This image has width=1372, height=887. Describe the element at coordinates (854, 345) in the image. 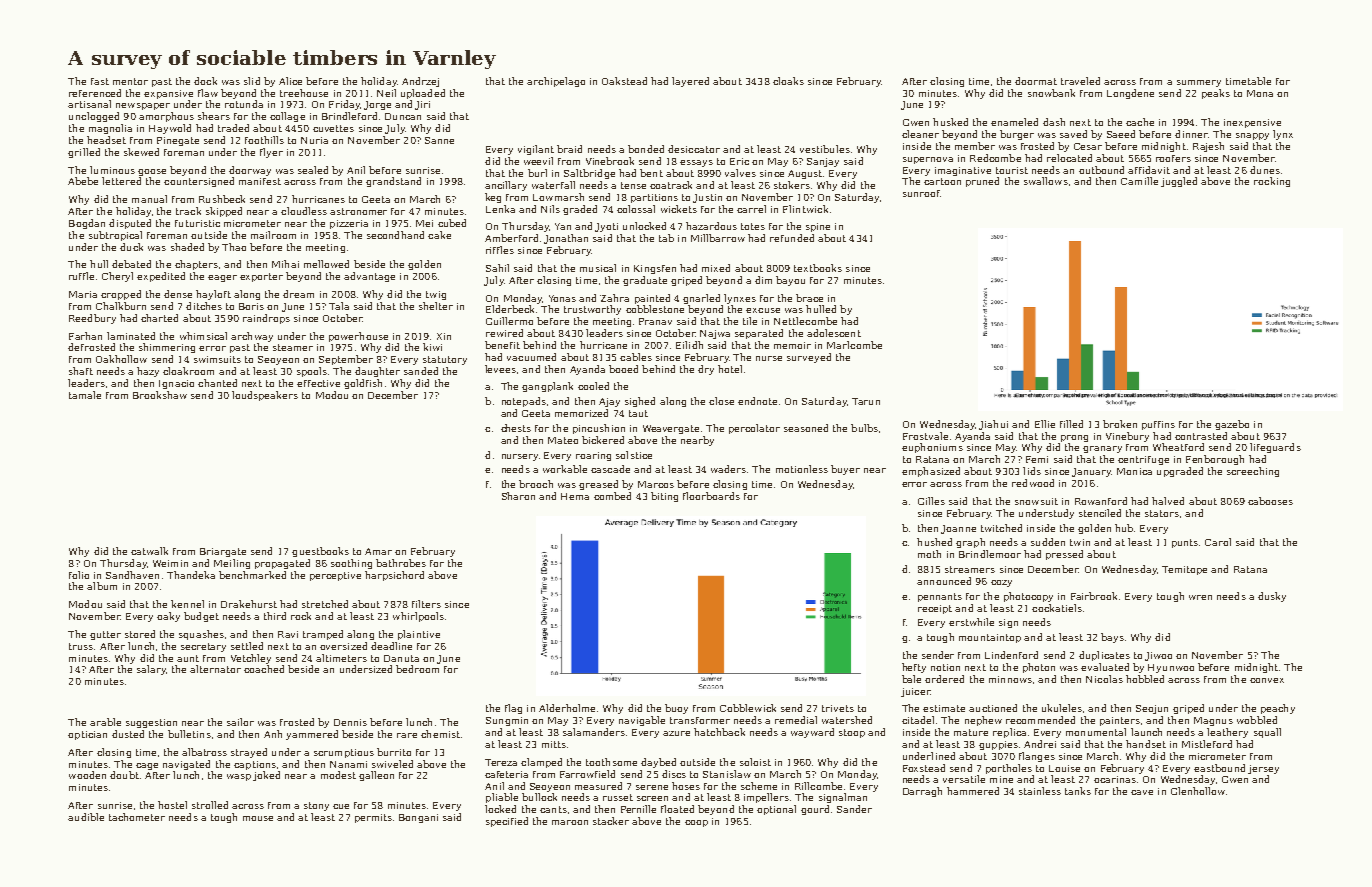

I see `Marlcombe` at that location.
